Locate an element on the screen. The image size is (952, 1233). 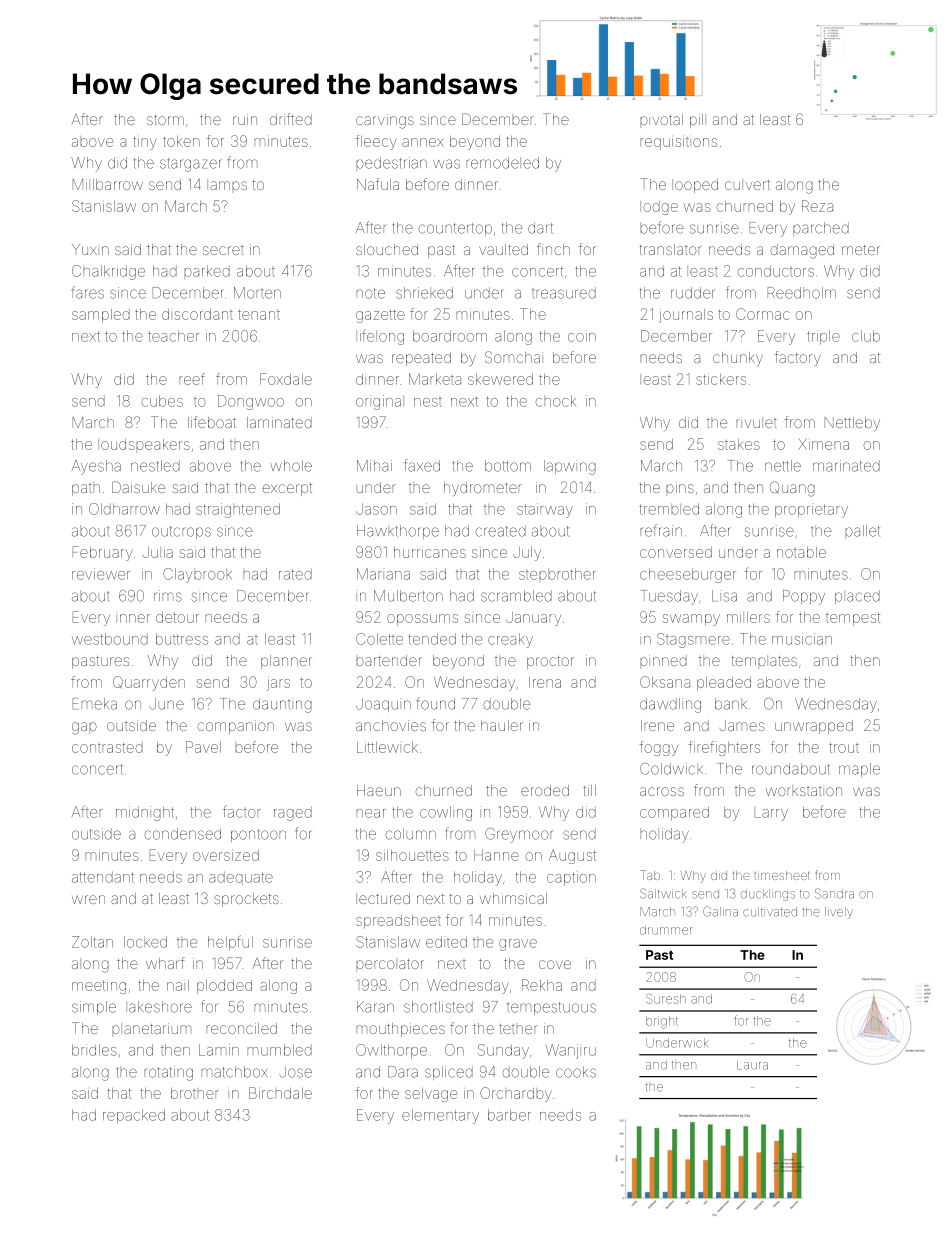
trout is located at coordinates (844, 747).
